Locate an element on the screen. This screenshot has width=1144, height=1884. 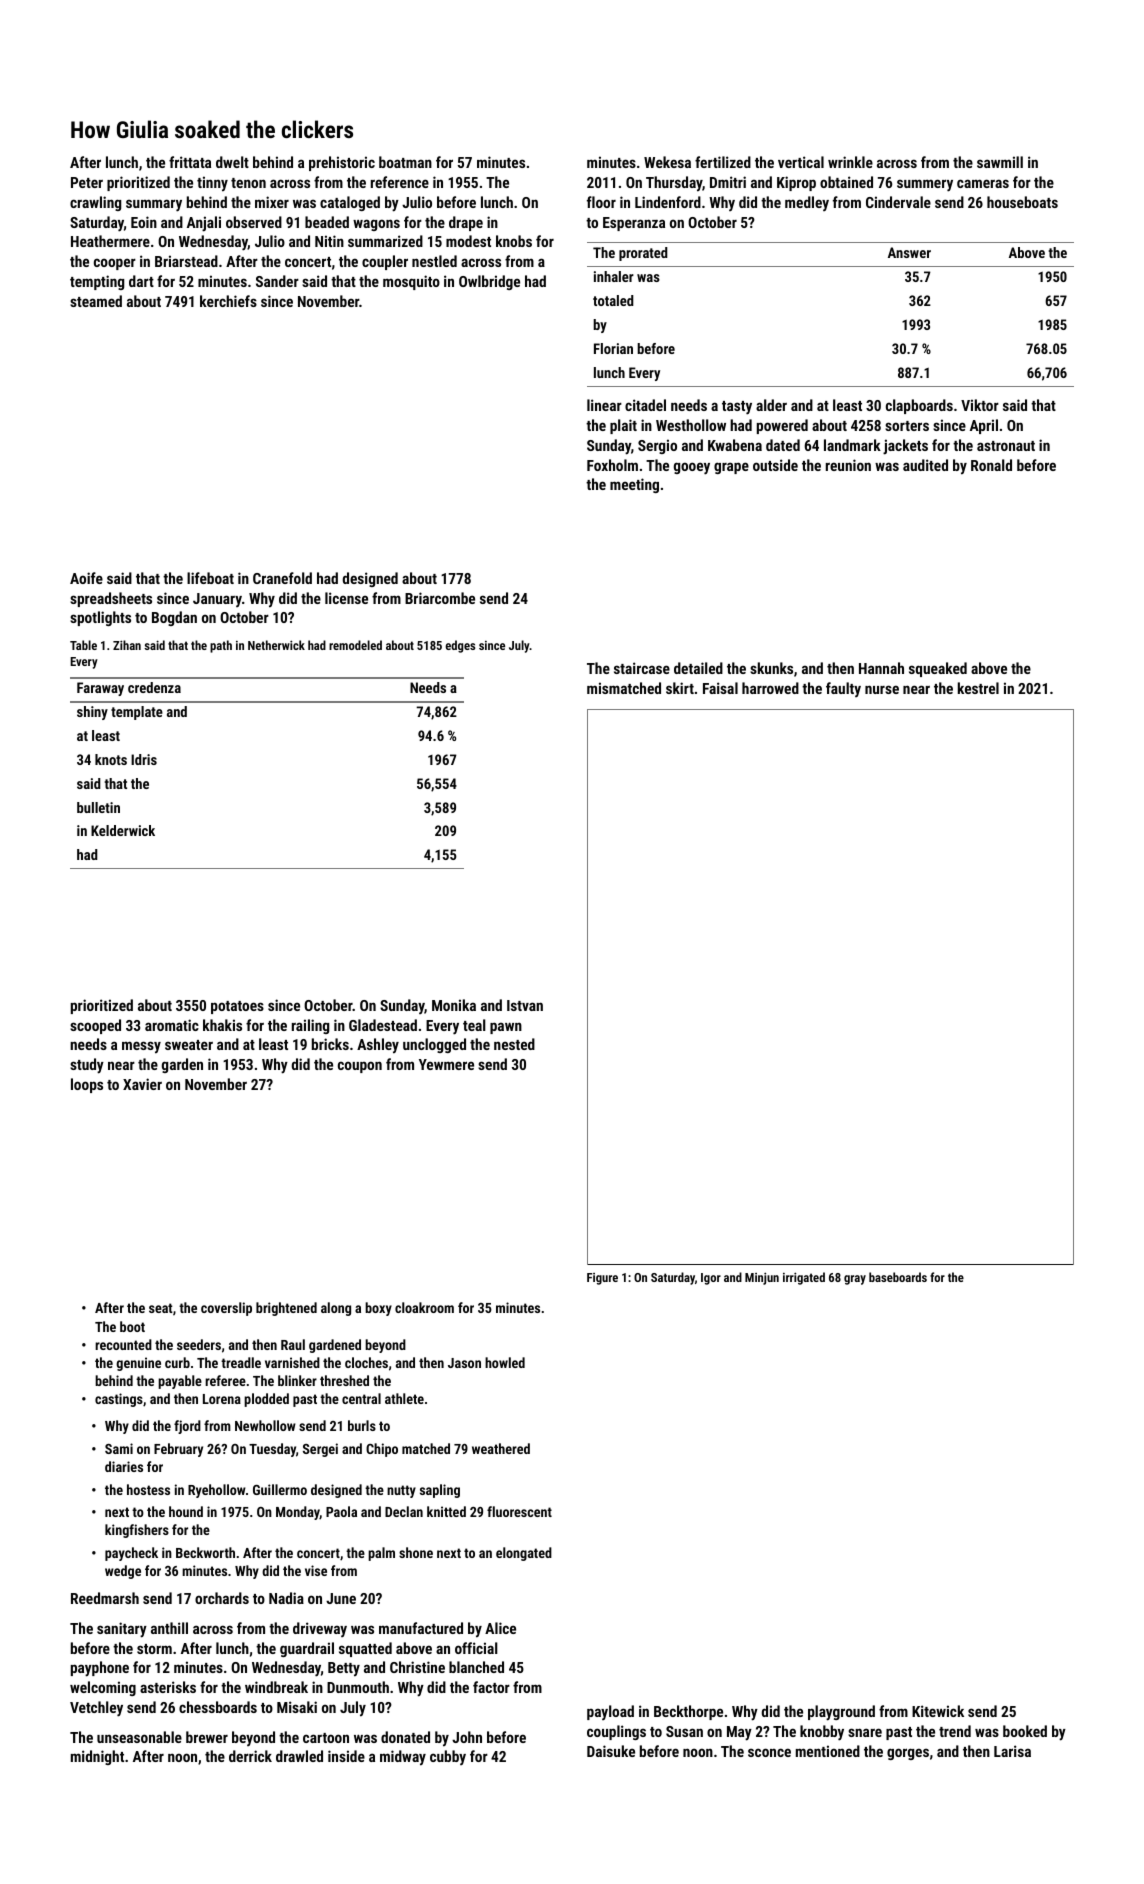
midway is located at coordinates (403, 1758).
